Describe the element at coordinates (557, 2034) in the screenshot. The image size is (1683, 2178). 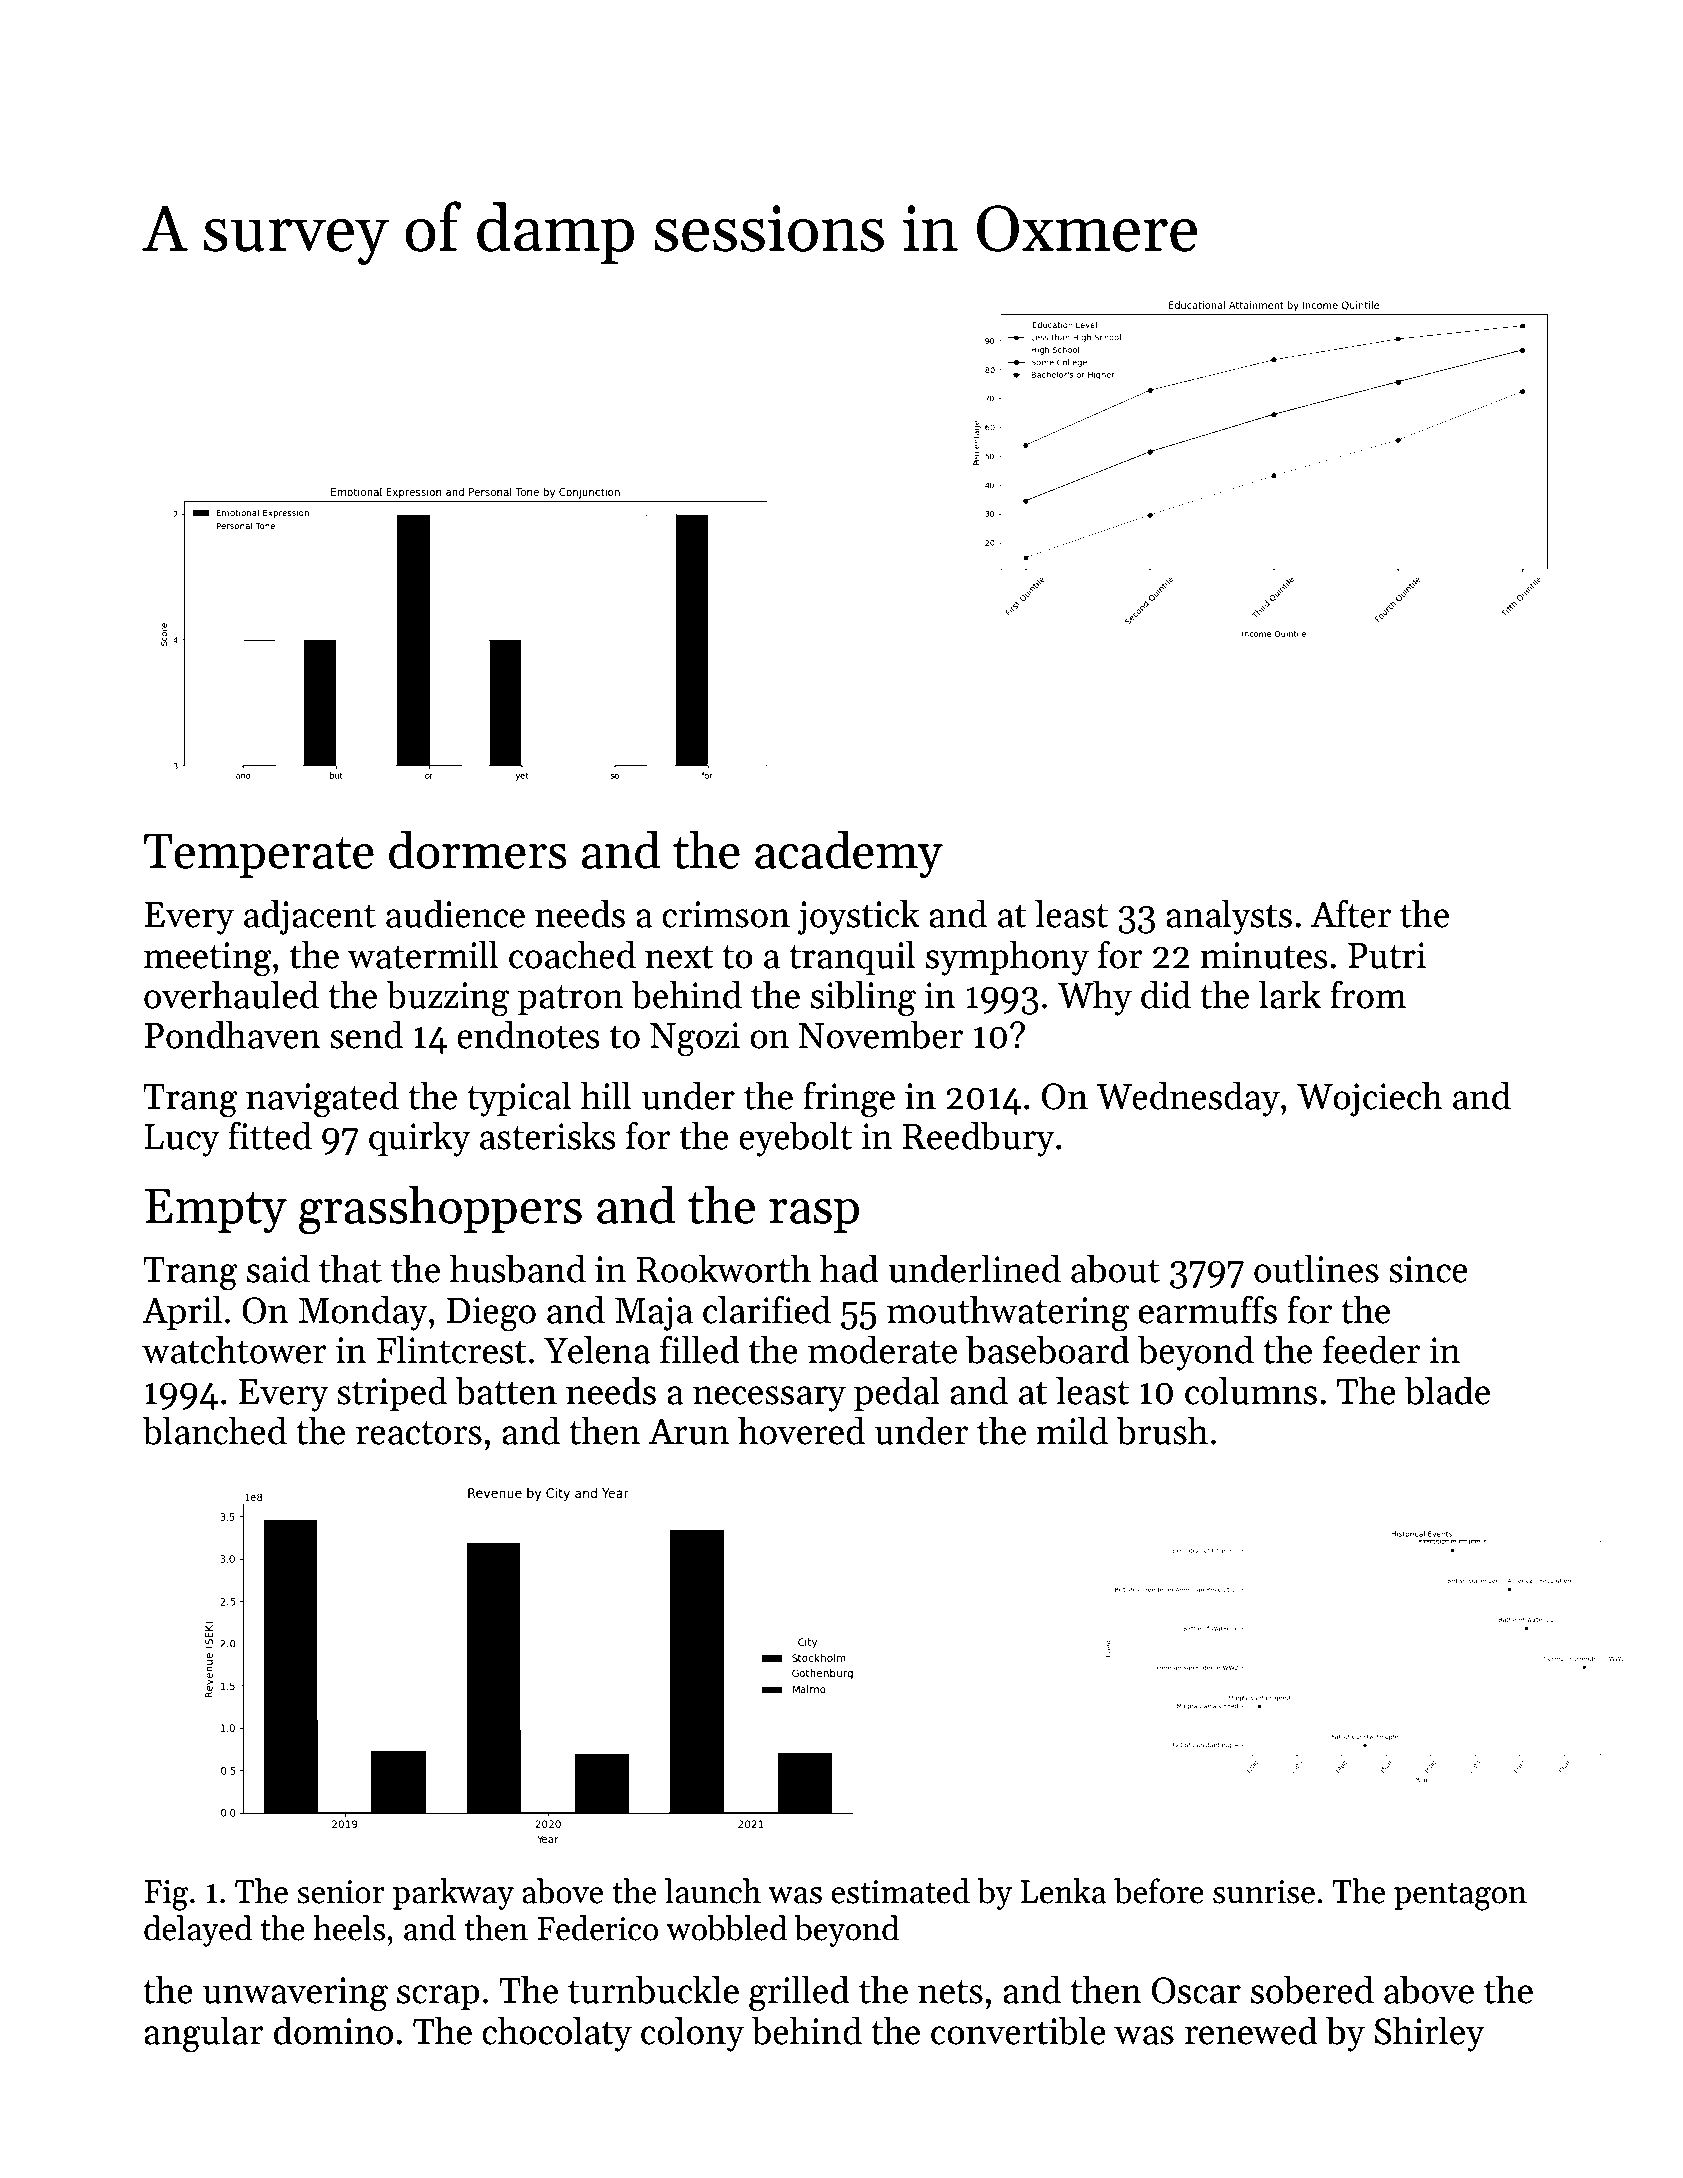
I see `chocolaty` at that location.
